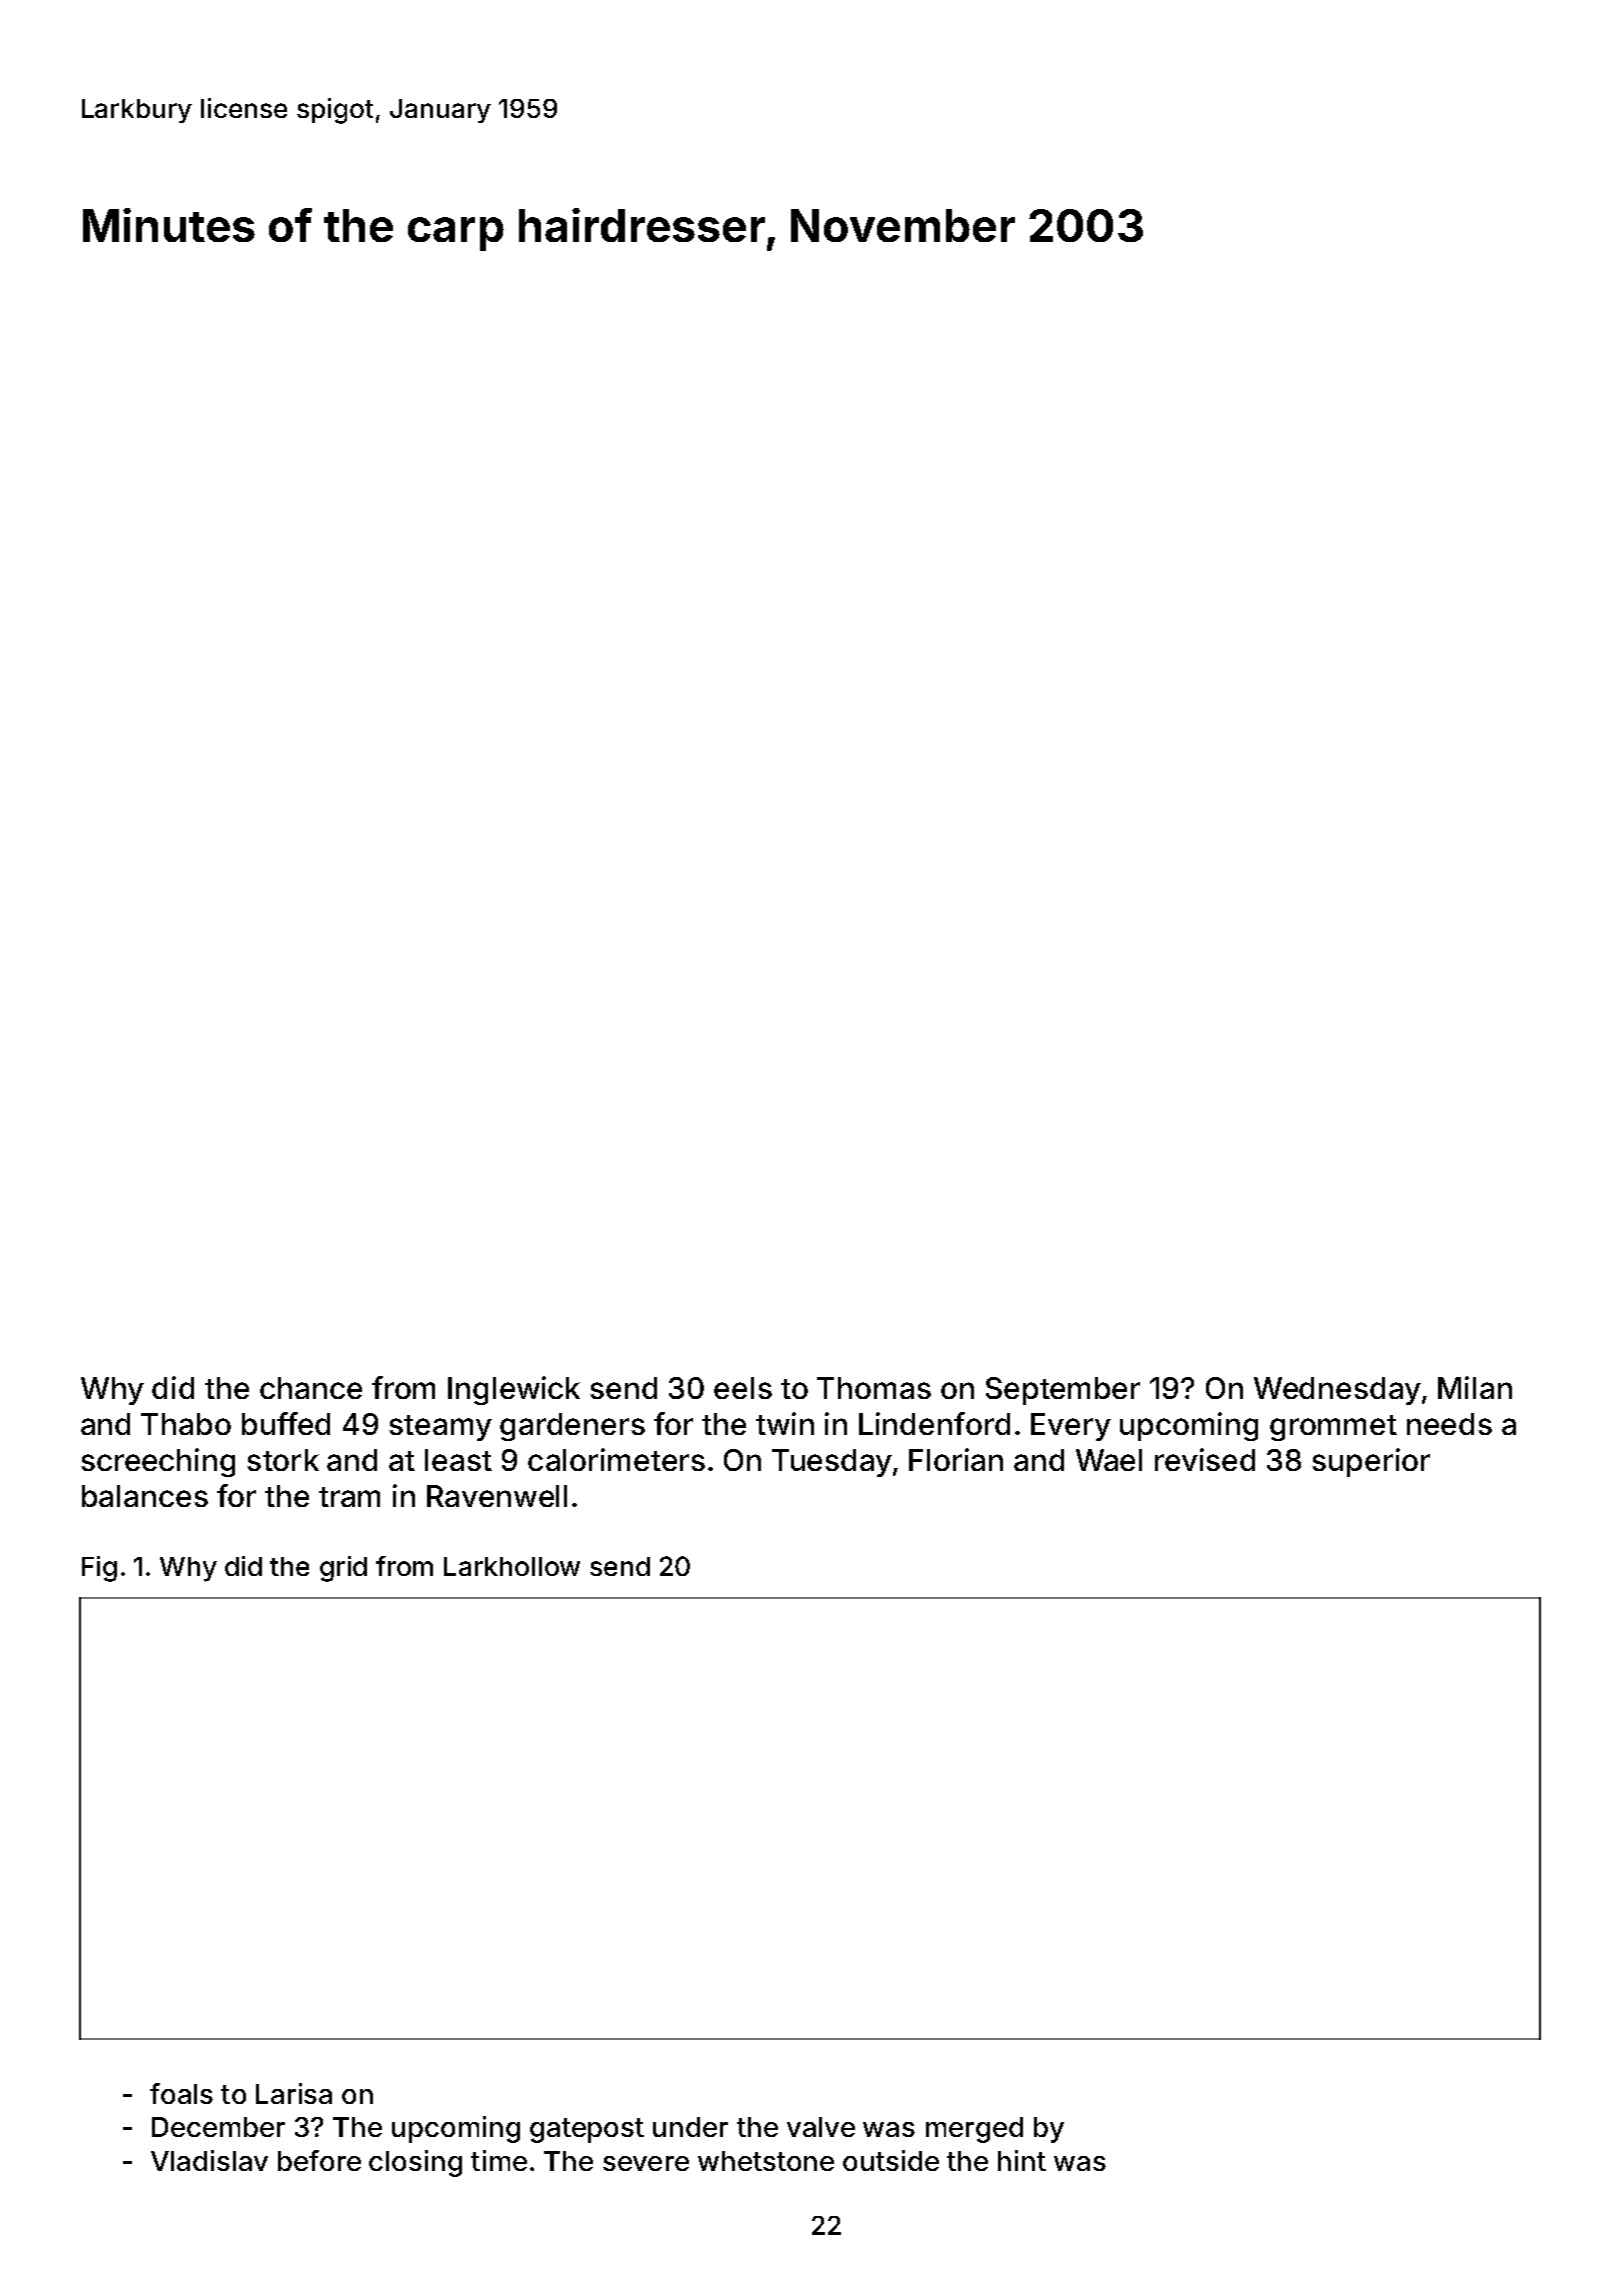  I want to click on foals, so click(181, 2093).
